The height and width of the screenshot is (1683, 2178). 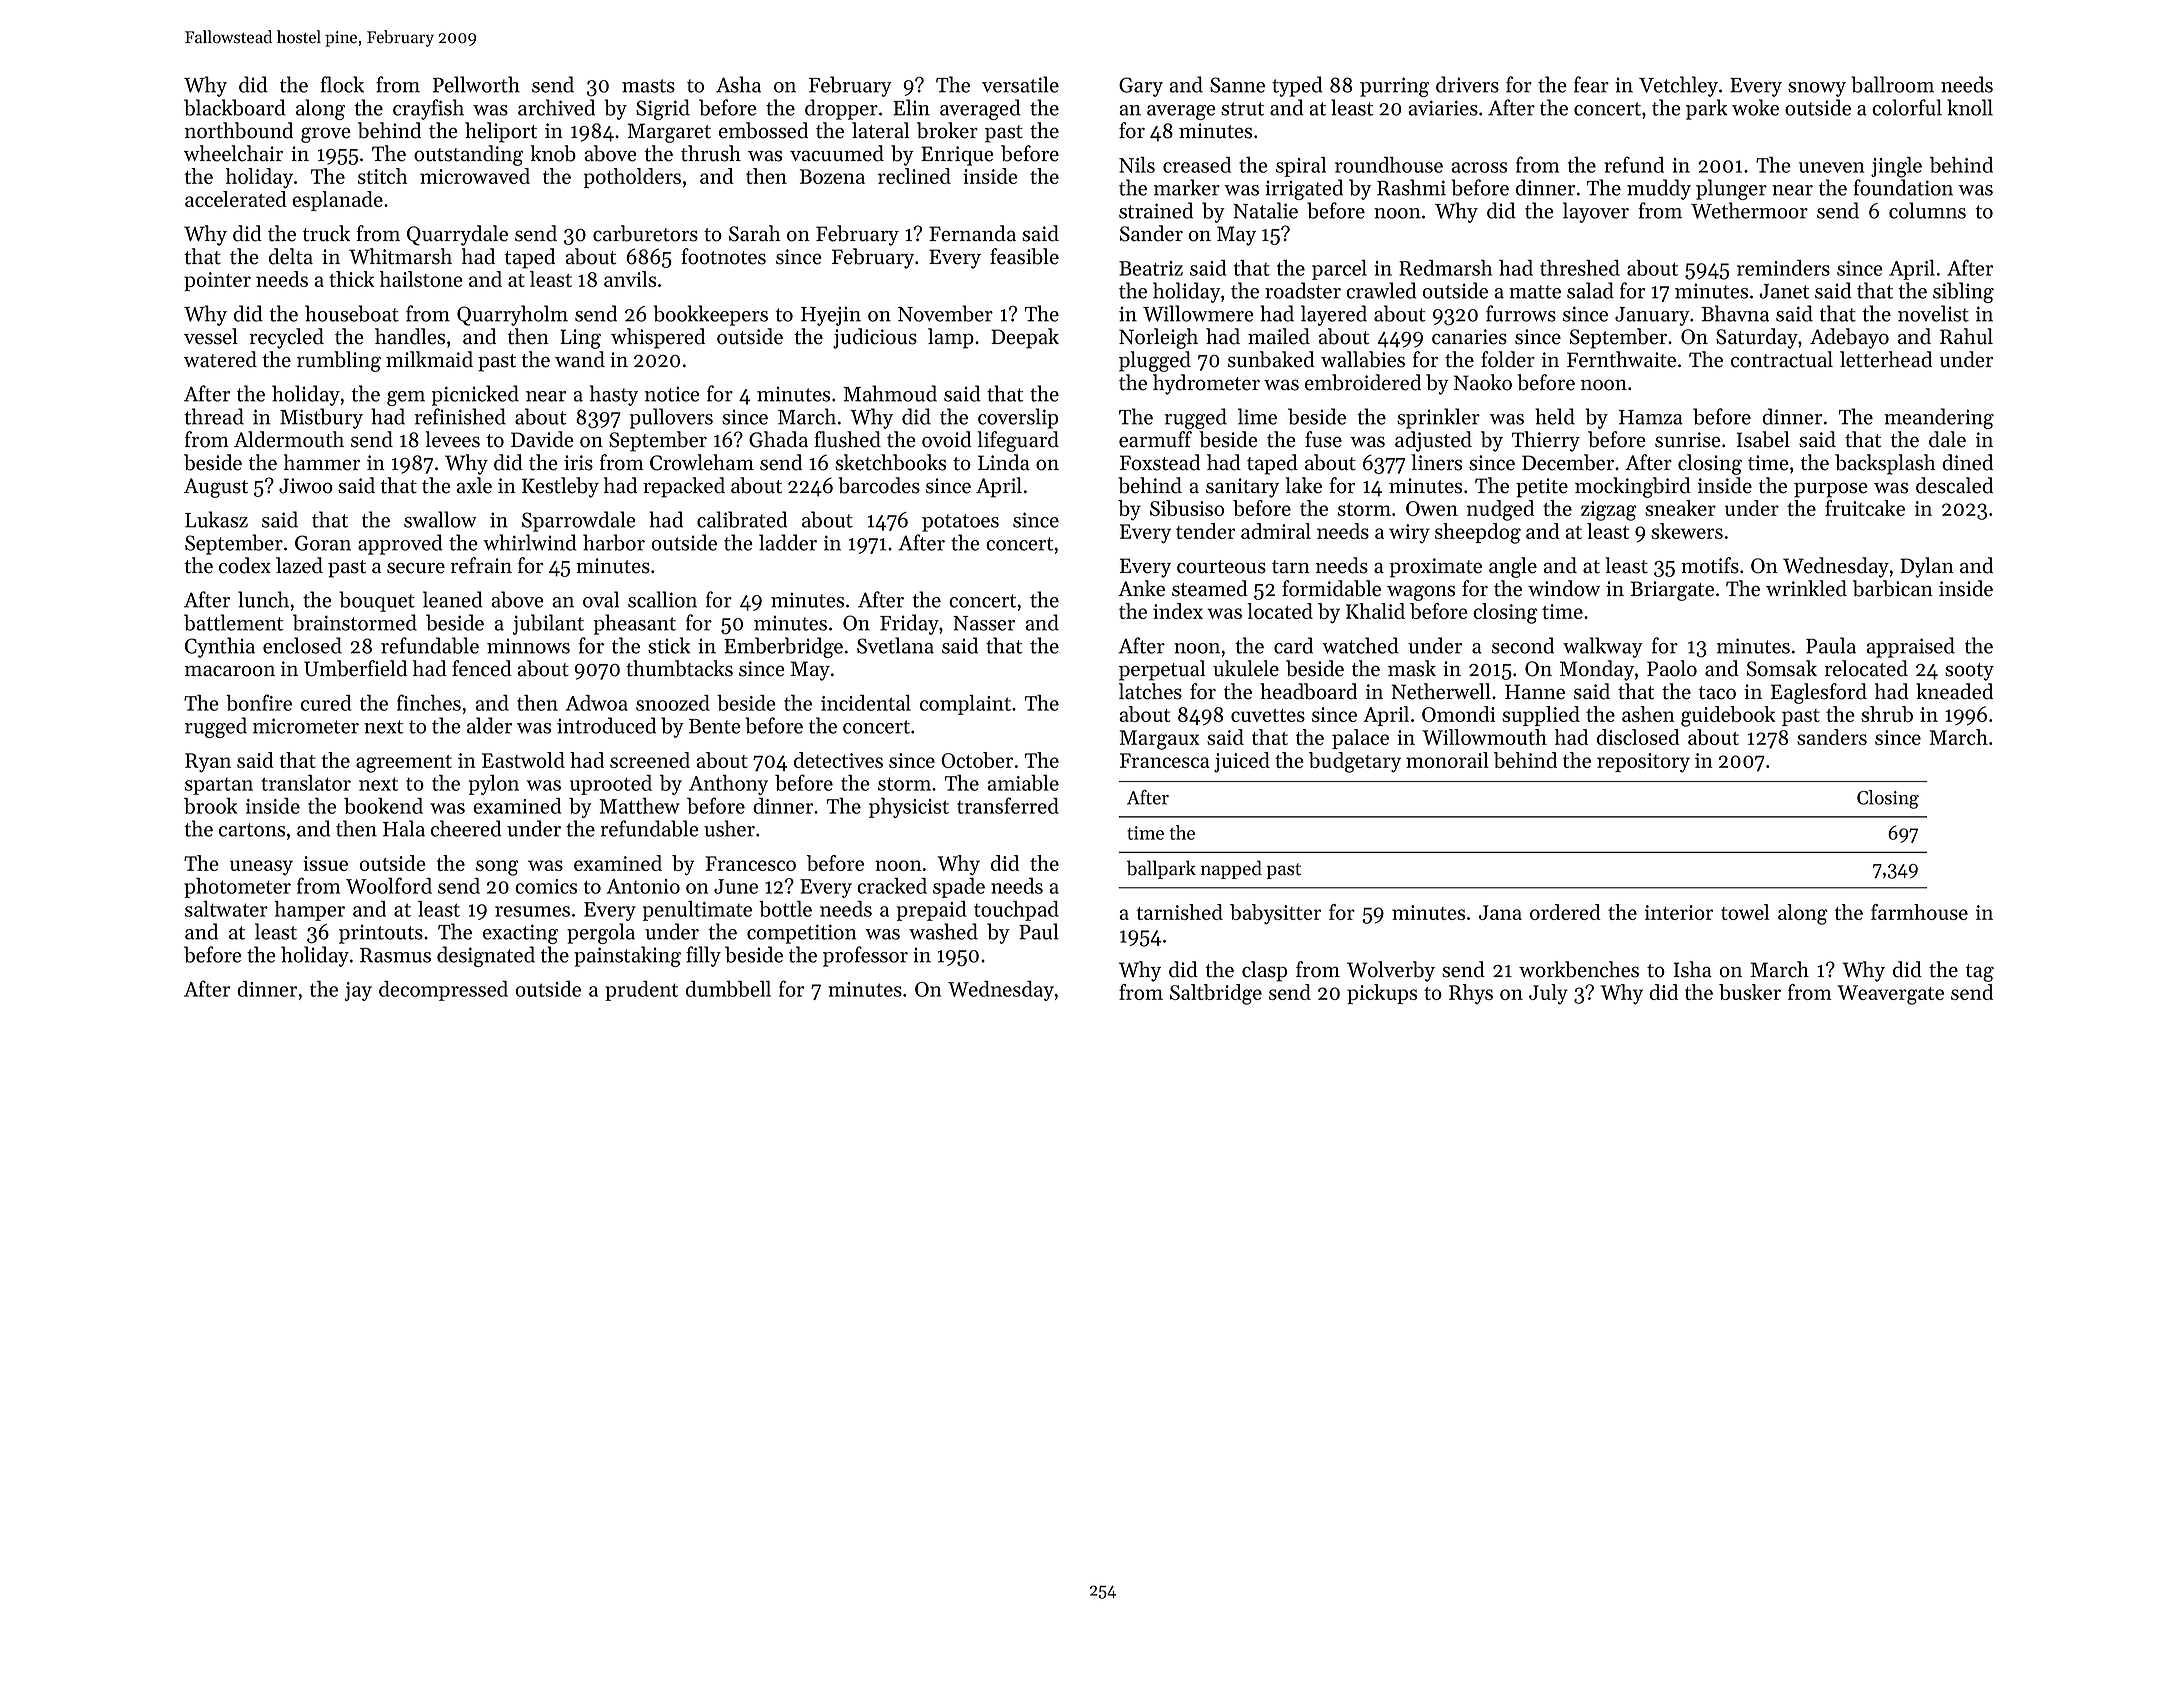 What do you see at coordinates (1355, 762) in the screenshot?
I see `budgetary` at bounding box center [1355, 762].
